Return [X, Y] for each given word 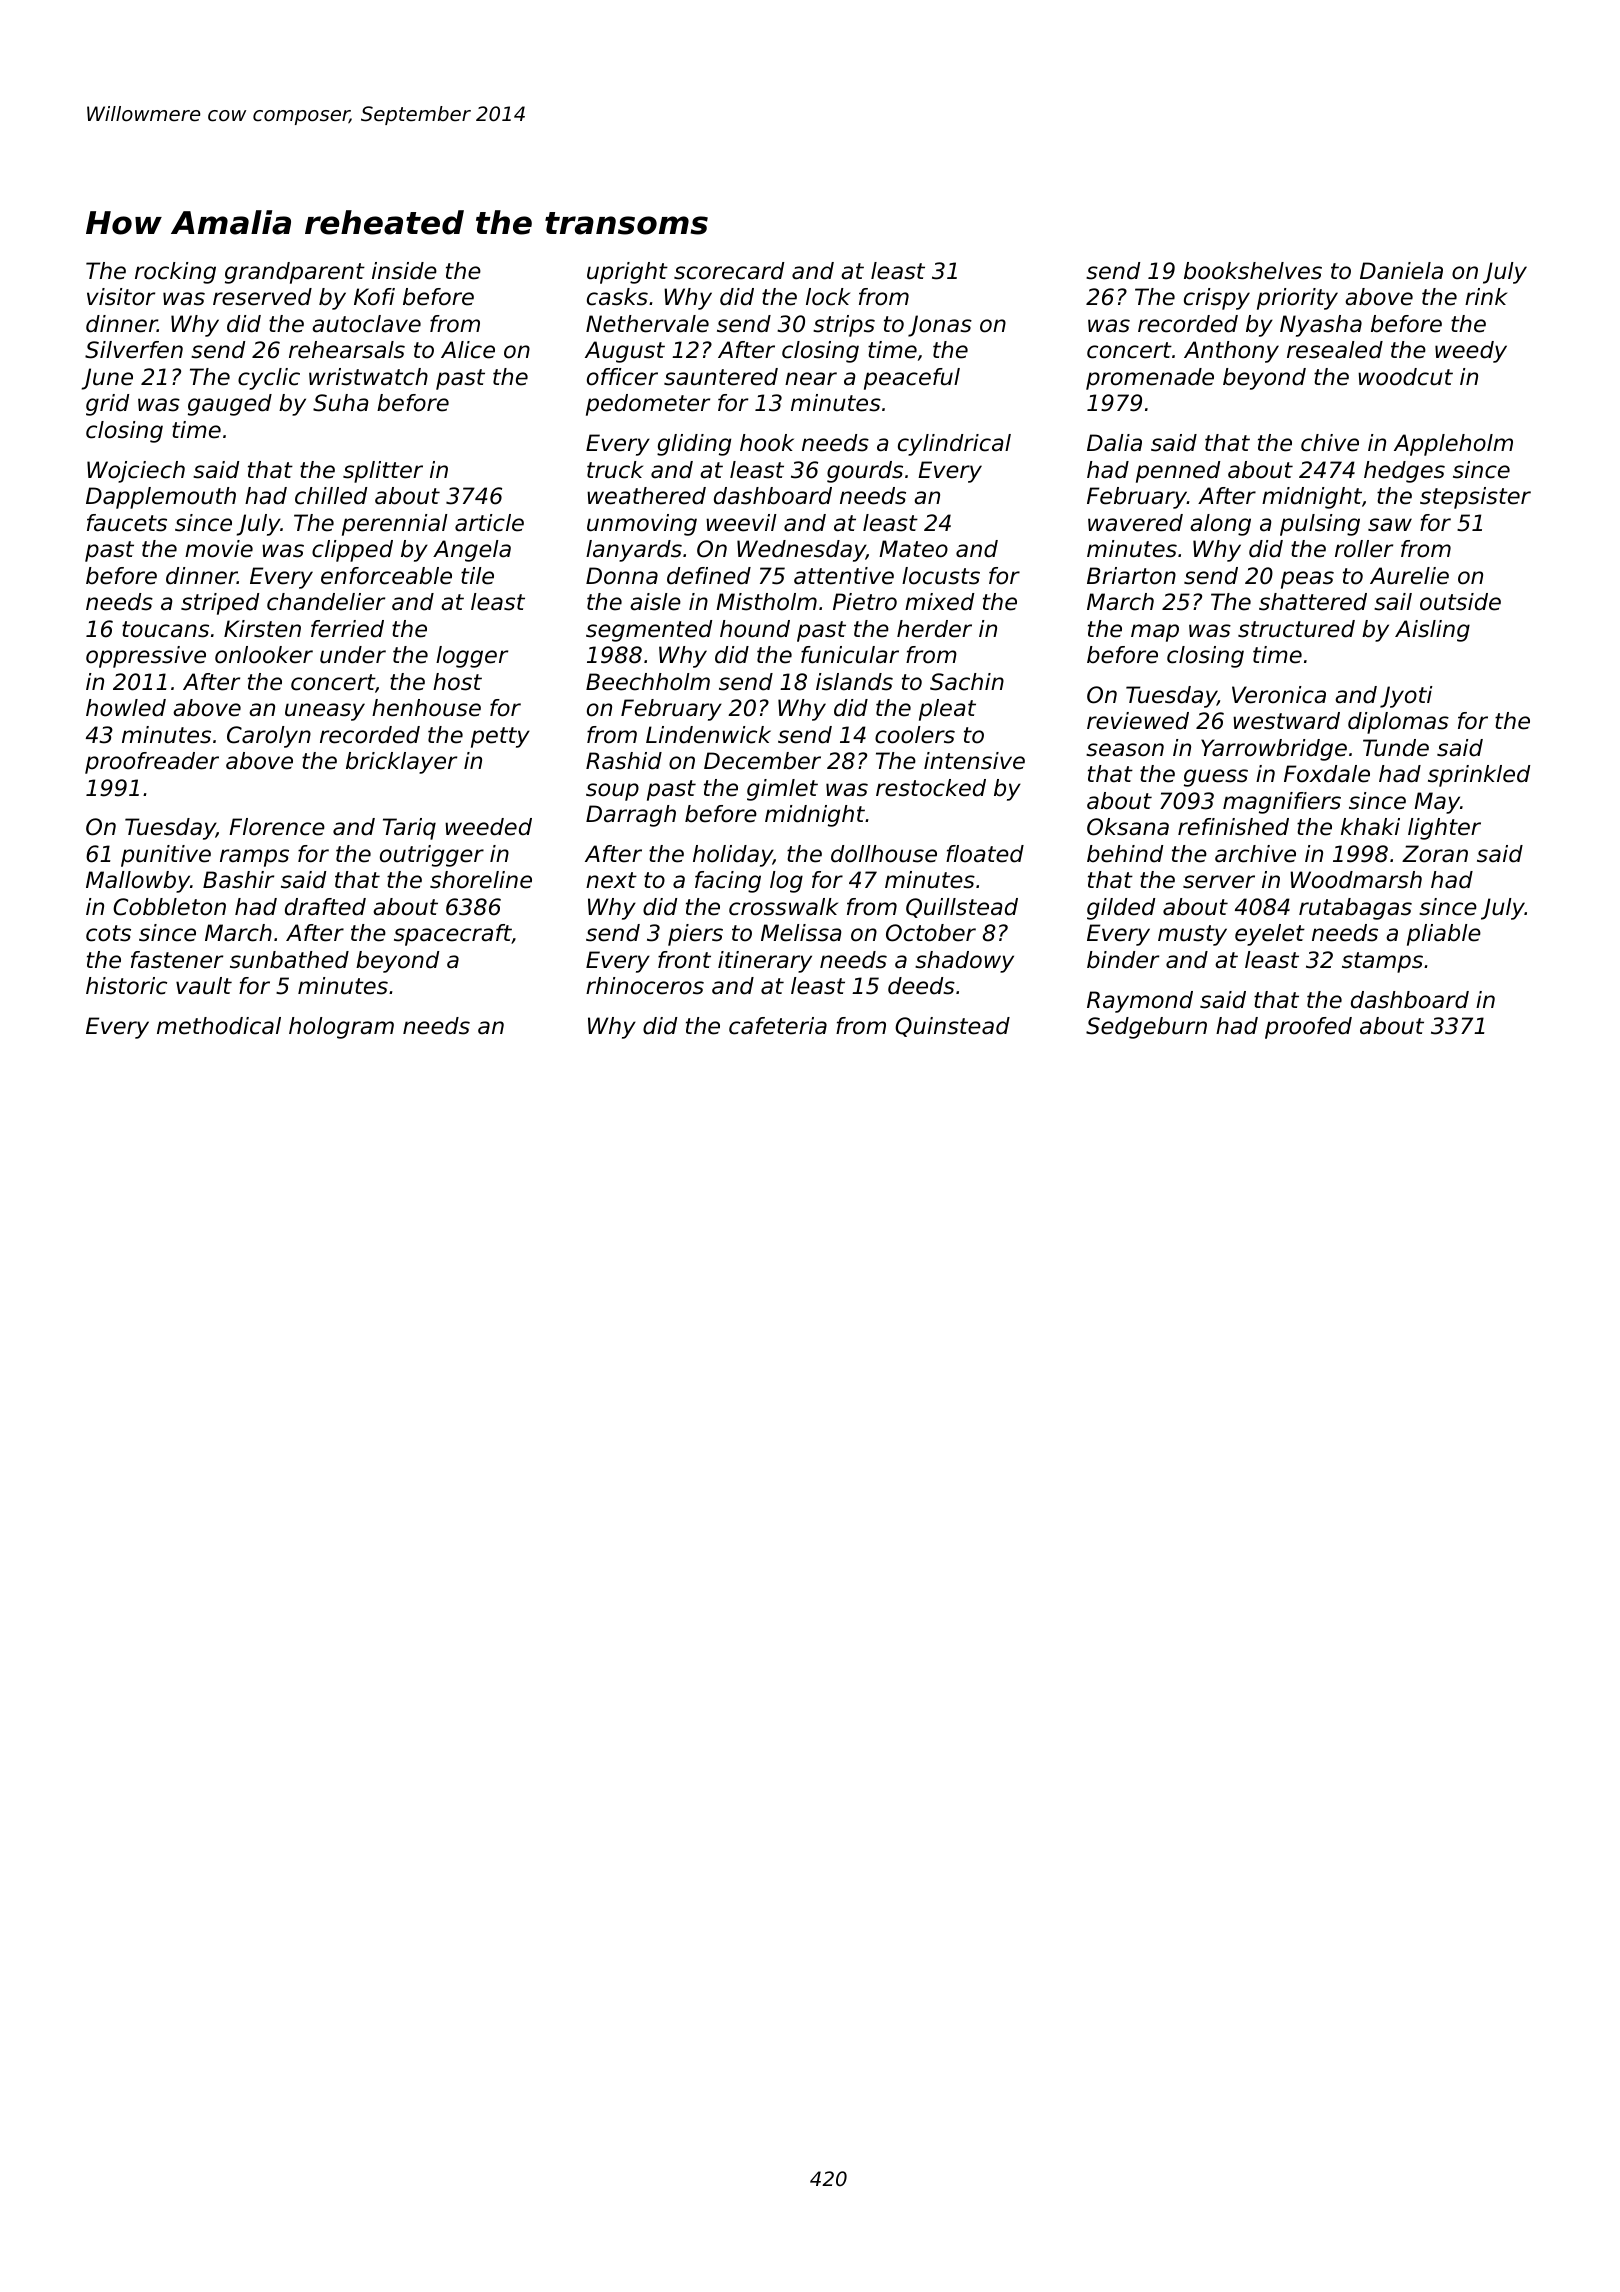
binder [1123, 960]
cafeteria [778, 1026]
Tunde [1396, 748]
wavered [1135, 523]
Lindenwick [708, 735]
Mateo [913, 549]
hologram [341, 1028]
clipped [352, 551]
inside [404, 271]
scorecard [729, 271]
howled [126, 708]
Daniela [1401, 271]
